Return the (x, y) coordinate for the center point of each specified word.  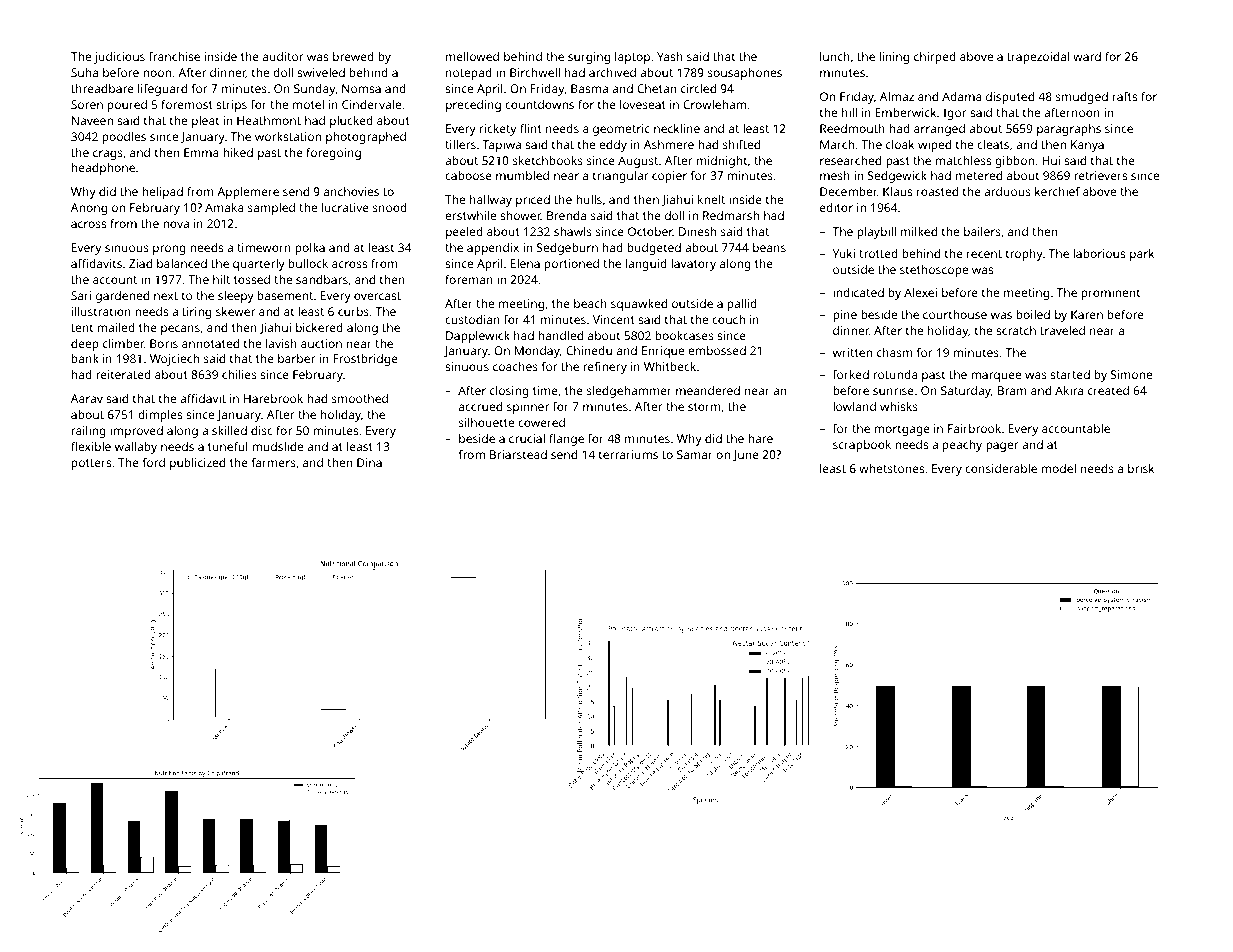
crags (108, 155)
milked (919, 231)
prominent (1111, 294)
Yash (670, 56)
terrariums (628, 454)
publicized (197, 464)
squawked (639, 305)
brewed (353, 56)
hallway (491, 201)
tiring (196, 313)
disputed (1010, 98)
